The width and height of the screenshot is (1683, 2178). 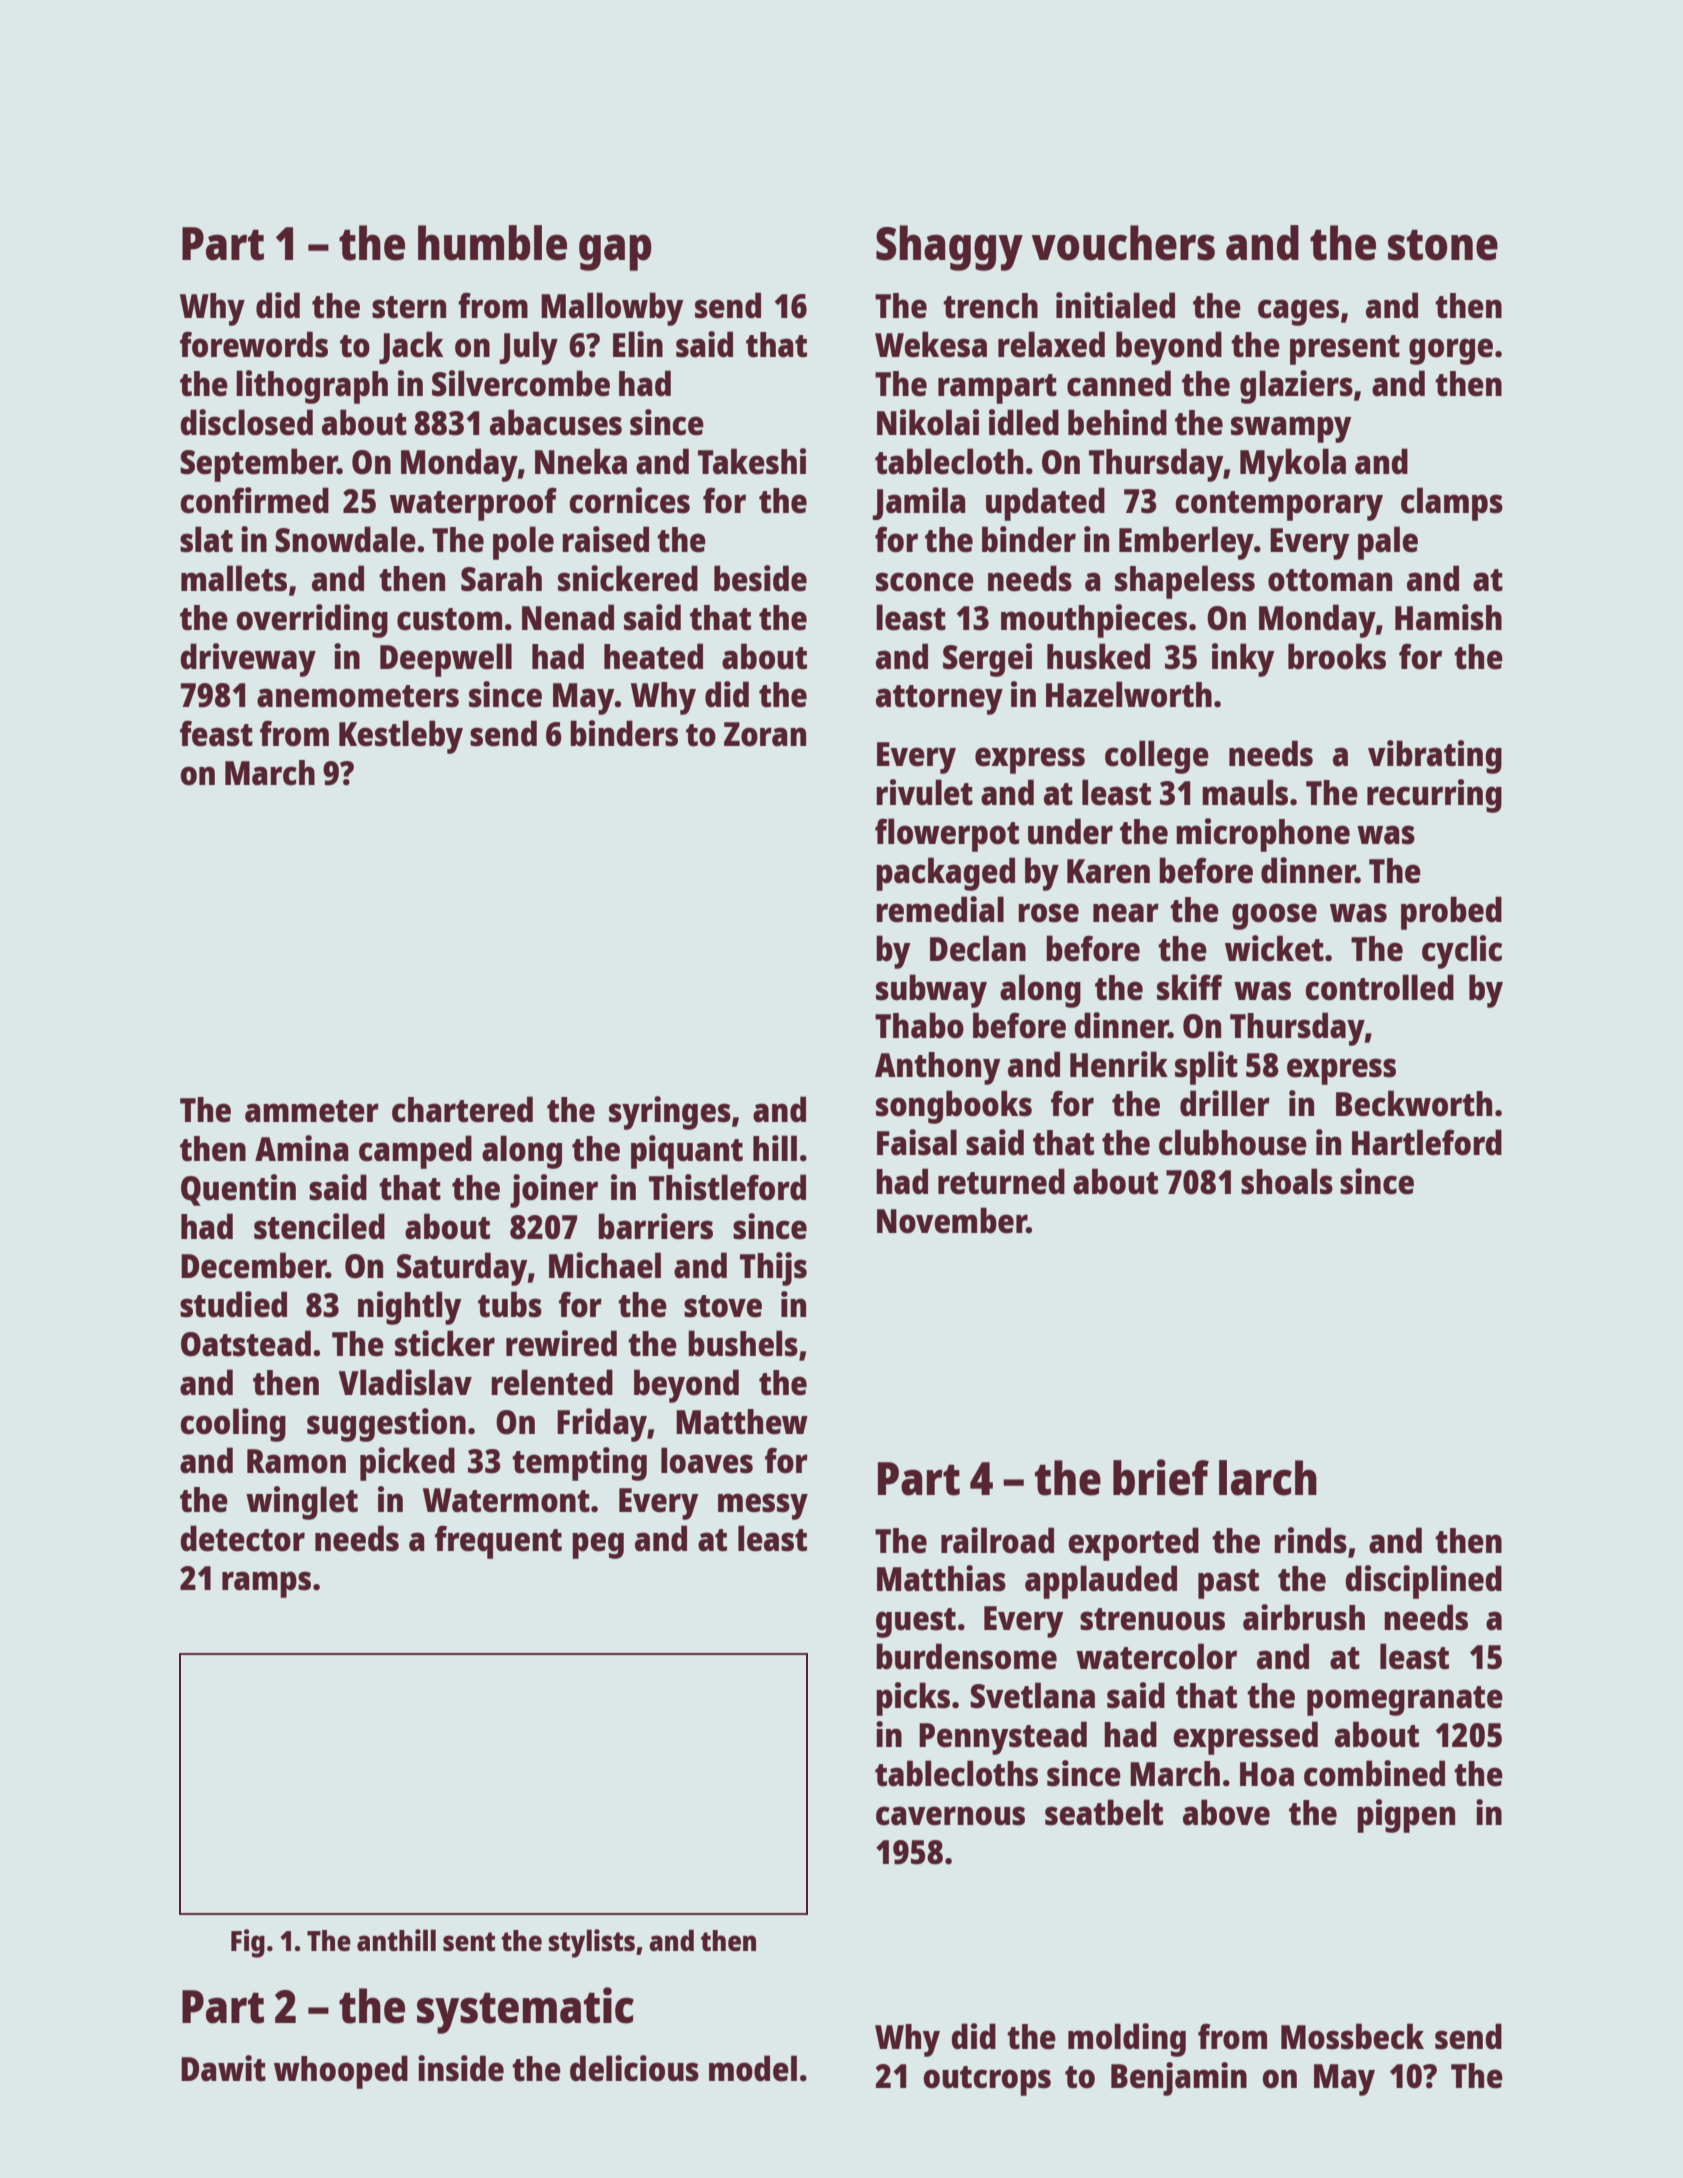 What do you see at coordinates (1161, 1477) in the screenshot?
I see `brief` at bounding box center [1161, 1477].
